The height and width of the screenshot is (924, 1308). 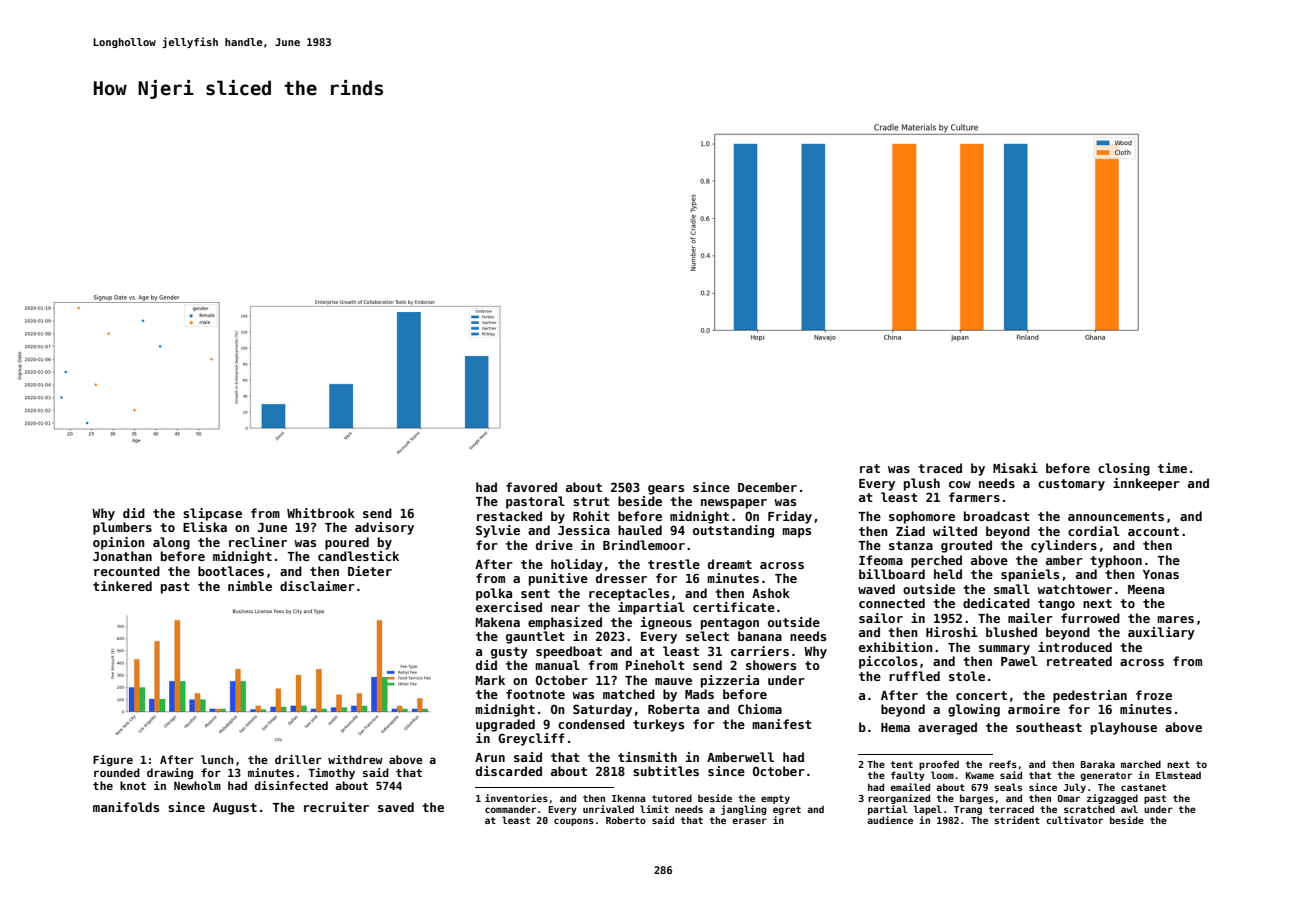 What do you see at coordinates (1015, 468) in the screenshot?
I see `Misaki` at bounding box center [1015, 468].
